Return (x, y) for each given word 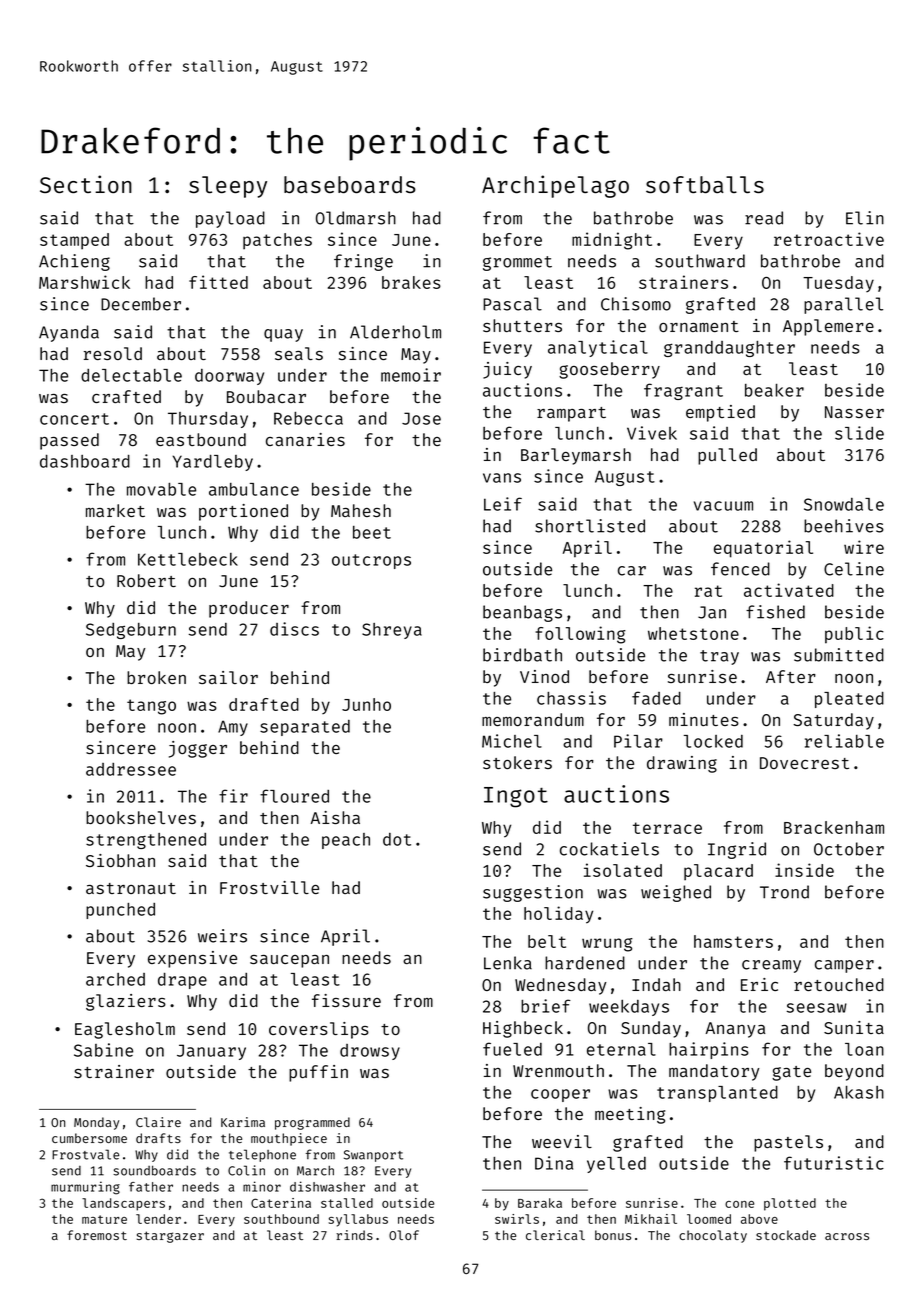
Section (86, 184)
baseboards (350, 184)
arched (115, 979)
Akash (859, 1092)
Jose (421, 418)
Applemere (828, 327)
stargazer (170, 1237)
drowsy (370, 1052)
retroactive (829, 239)
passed (69, 441)
